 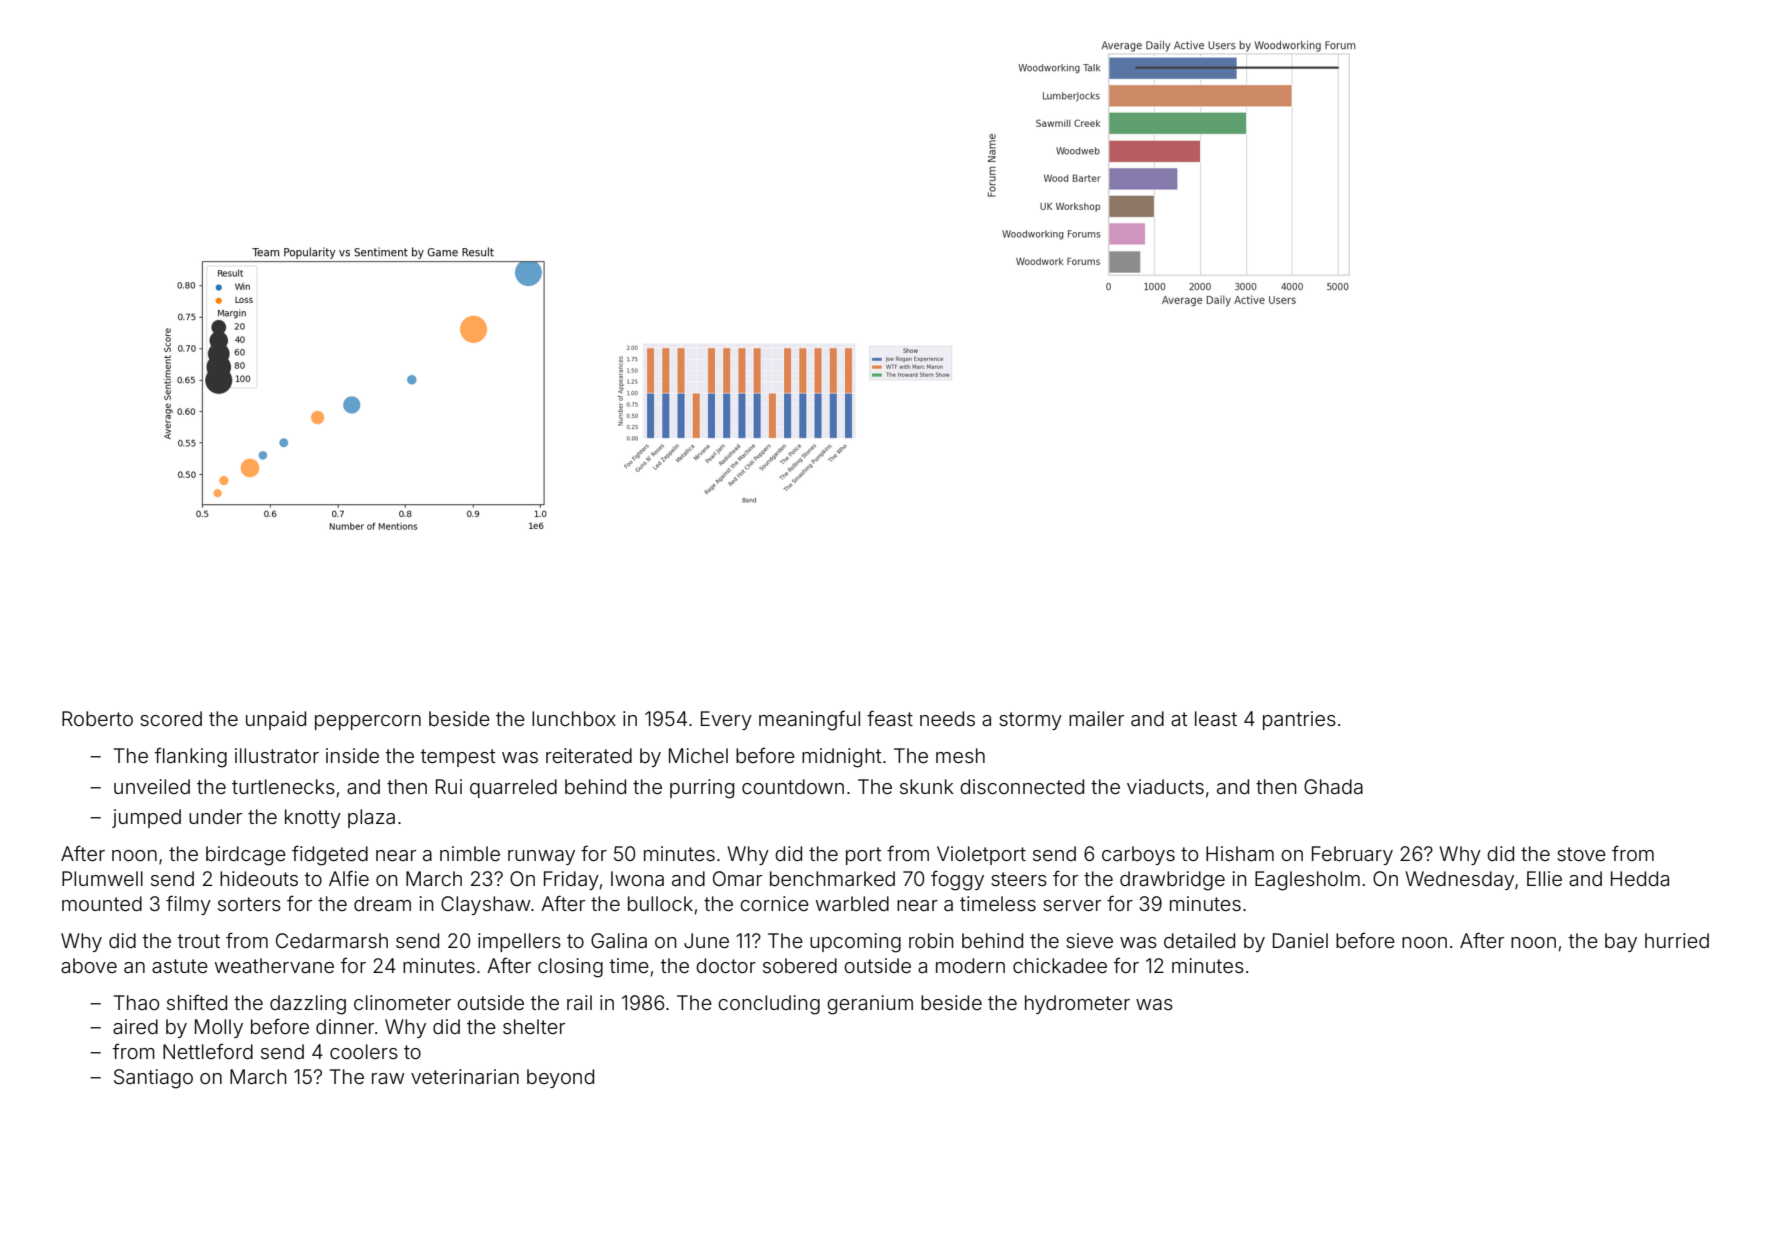 I want to click on Galina, so click(x=619, y=940).
